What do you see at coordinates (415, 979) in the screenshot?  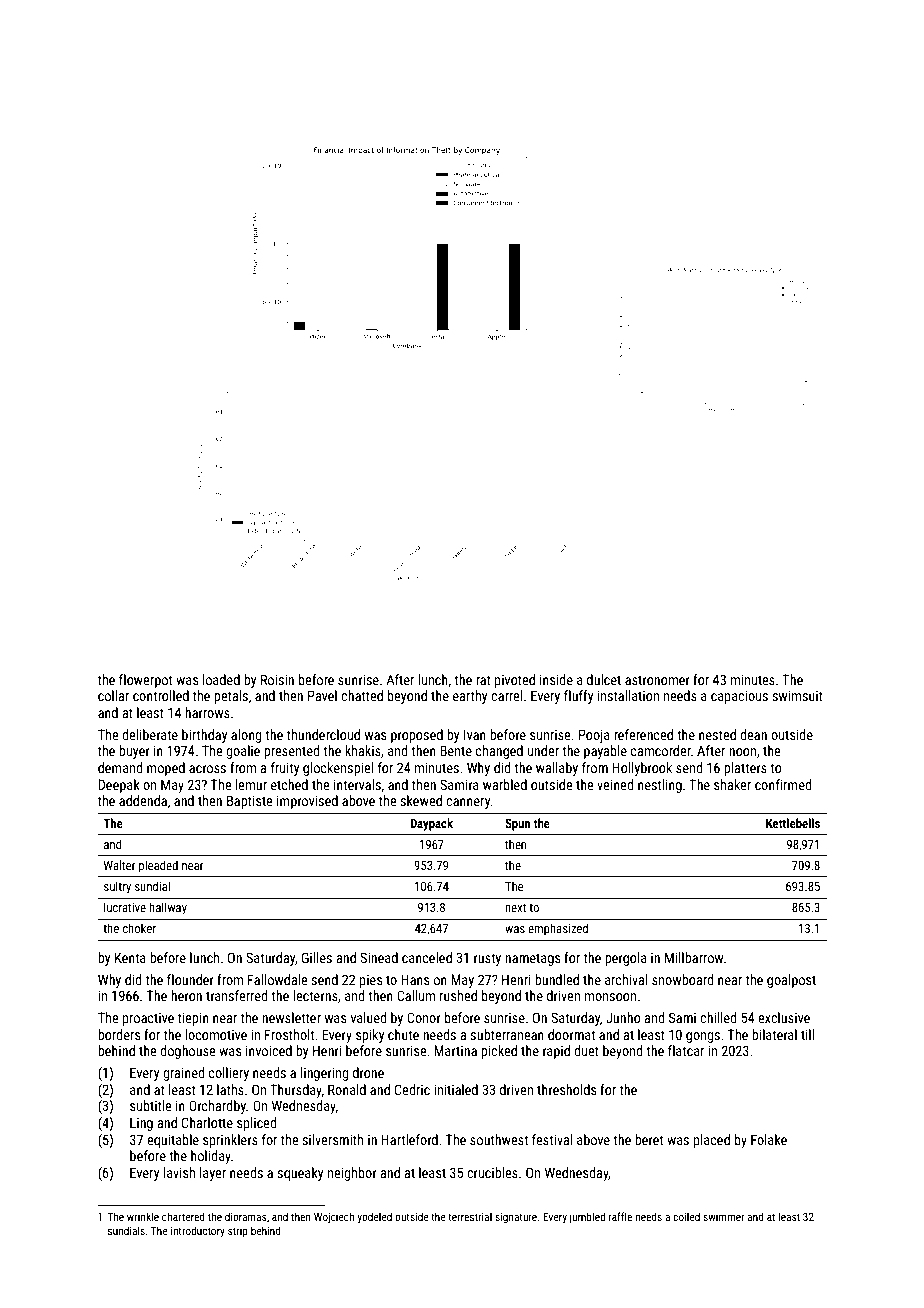 I see `Hans` at bounding box center [415, 979].
